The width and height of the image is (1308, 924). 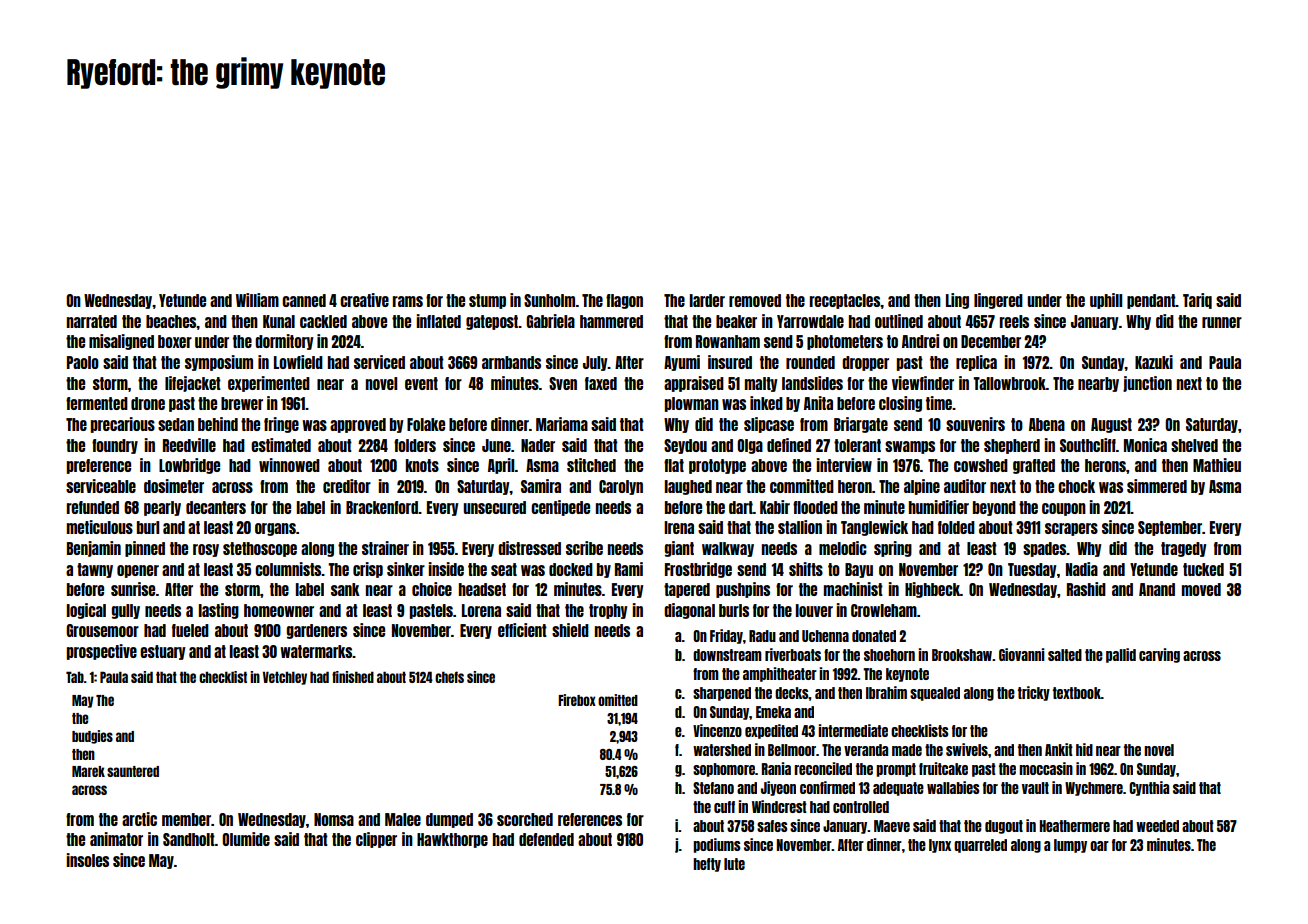 What do you see at coordinates (163, 652) in the image?
I see `estuary` at bounding box center [163, 652].
